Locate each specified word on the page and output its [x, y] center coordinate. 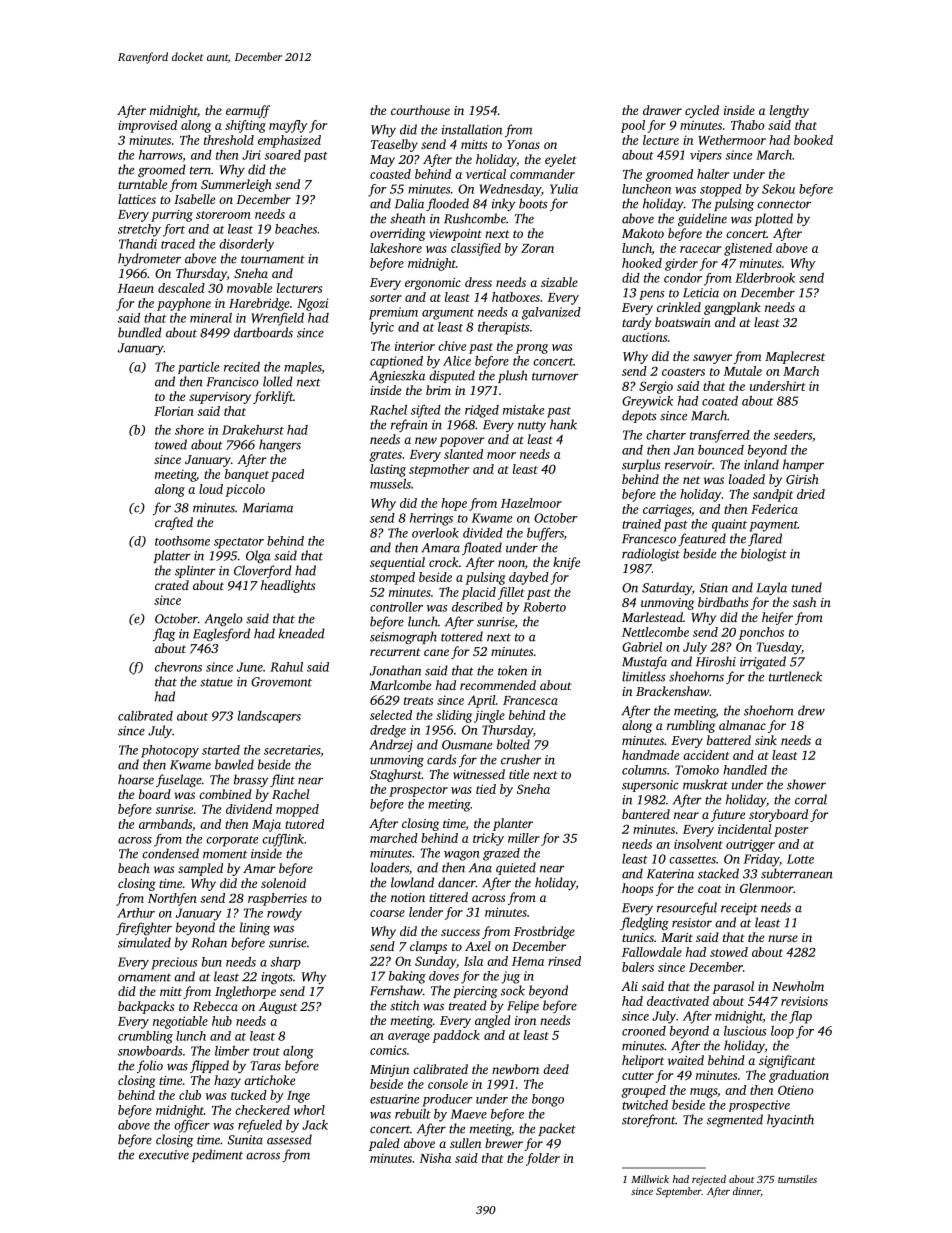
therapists [503, 328]
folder [543, 1159]
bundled [140, 332]
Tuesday [779, 648]
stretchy [139, 230]
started [221, 750]
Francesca [530, 700]
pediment [217, 1155]
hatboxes [516, 297]
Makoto [643, 233]
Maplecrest [795, 357]
